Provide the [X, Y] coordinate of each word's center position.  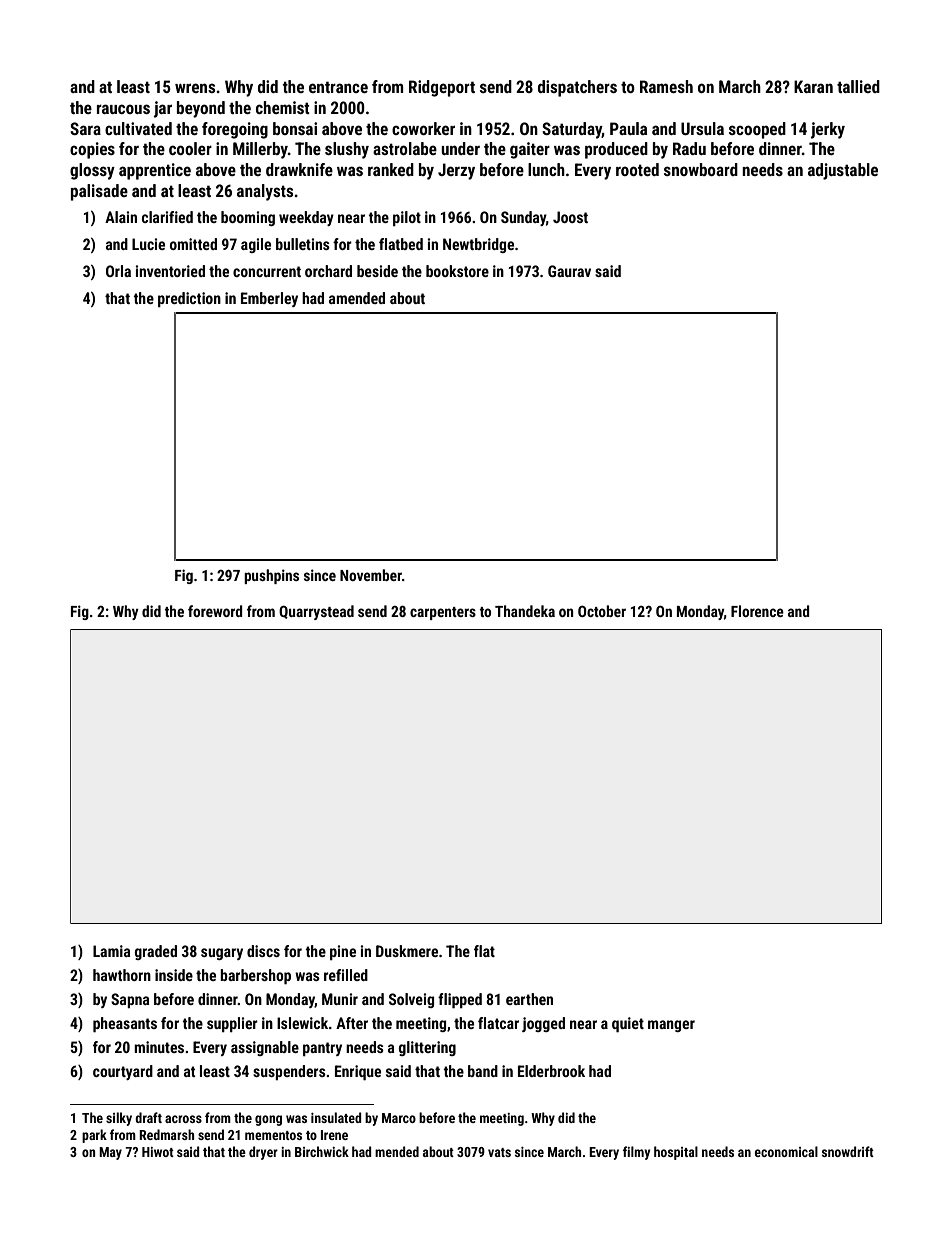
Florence [757, 611]
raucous [123, 109]
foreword [215, 611]
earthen [529, 999]
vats [499, 1152]
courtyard [123, 1072]
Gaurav [569, 271]
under [460, 148]
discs [263, 951]
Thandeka [525, 611]
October [602, 611]
